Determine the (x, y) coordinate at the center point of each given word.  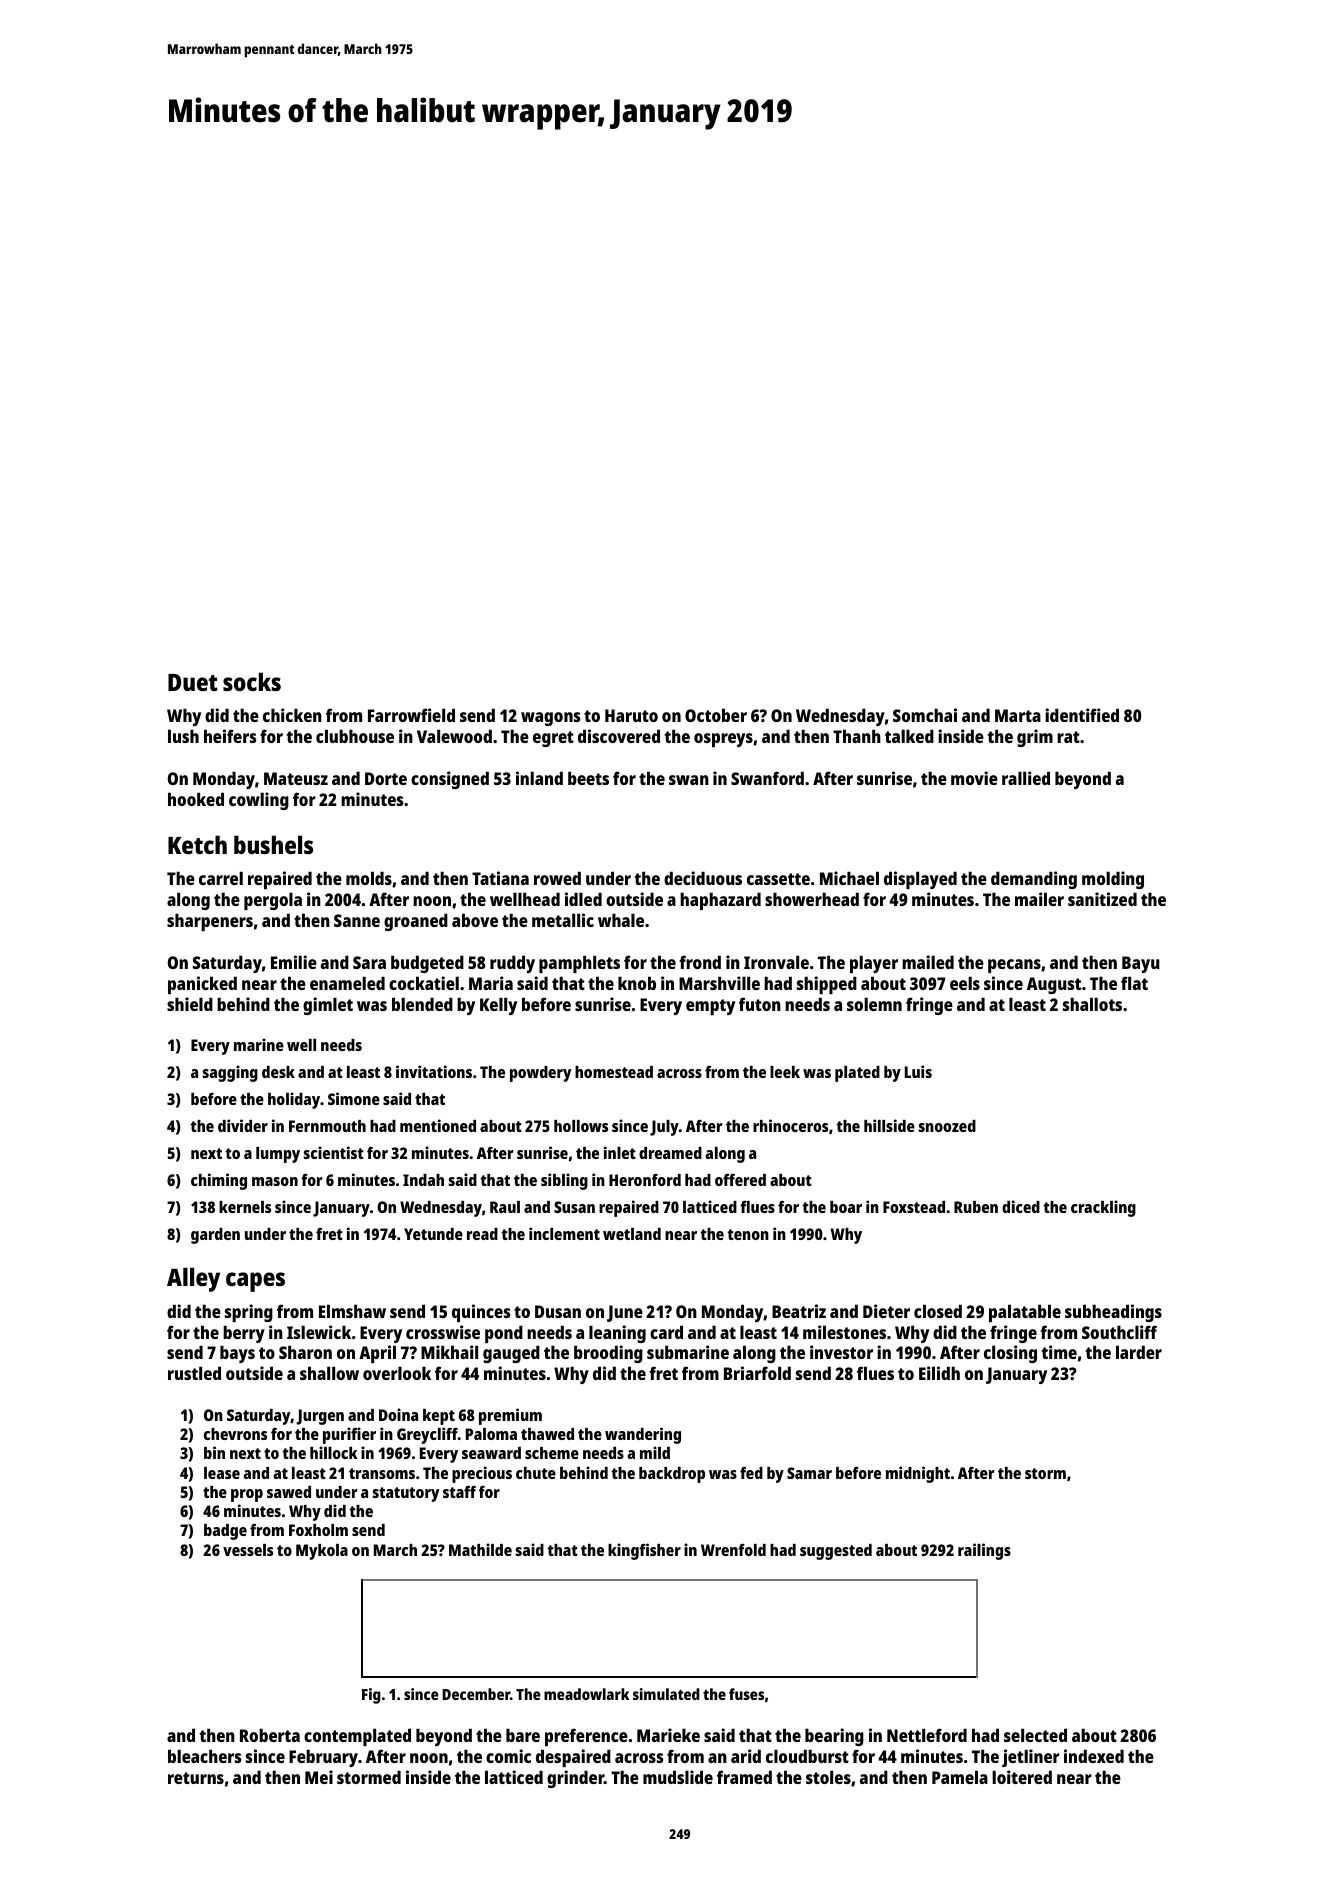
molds (369, 878)
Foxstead (914, 1207)
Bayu (1141, 964)
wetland (632, 1234)
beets (588, 778)
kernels (245, 1207)
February (323, 1758)
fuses (746, 1694)
